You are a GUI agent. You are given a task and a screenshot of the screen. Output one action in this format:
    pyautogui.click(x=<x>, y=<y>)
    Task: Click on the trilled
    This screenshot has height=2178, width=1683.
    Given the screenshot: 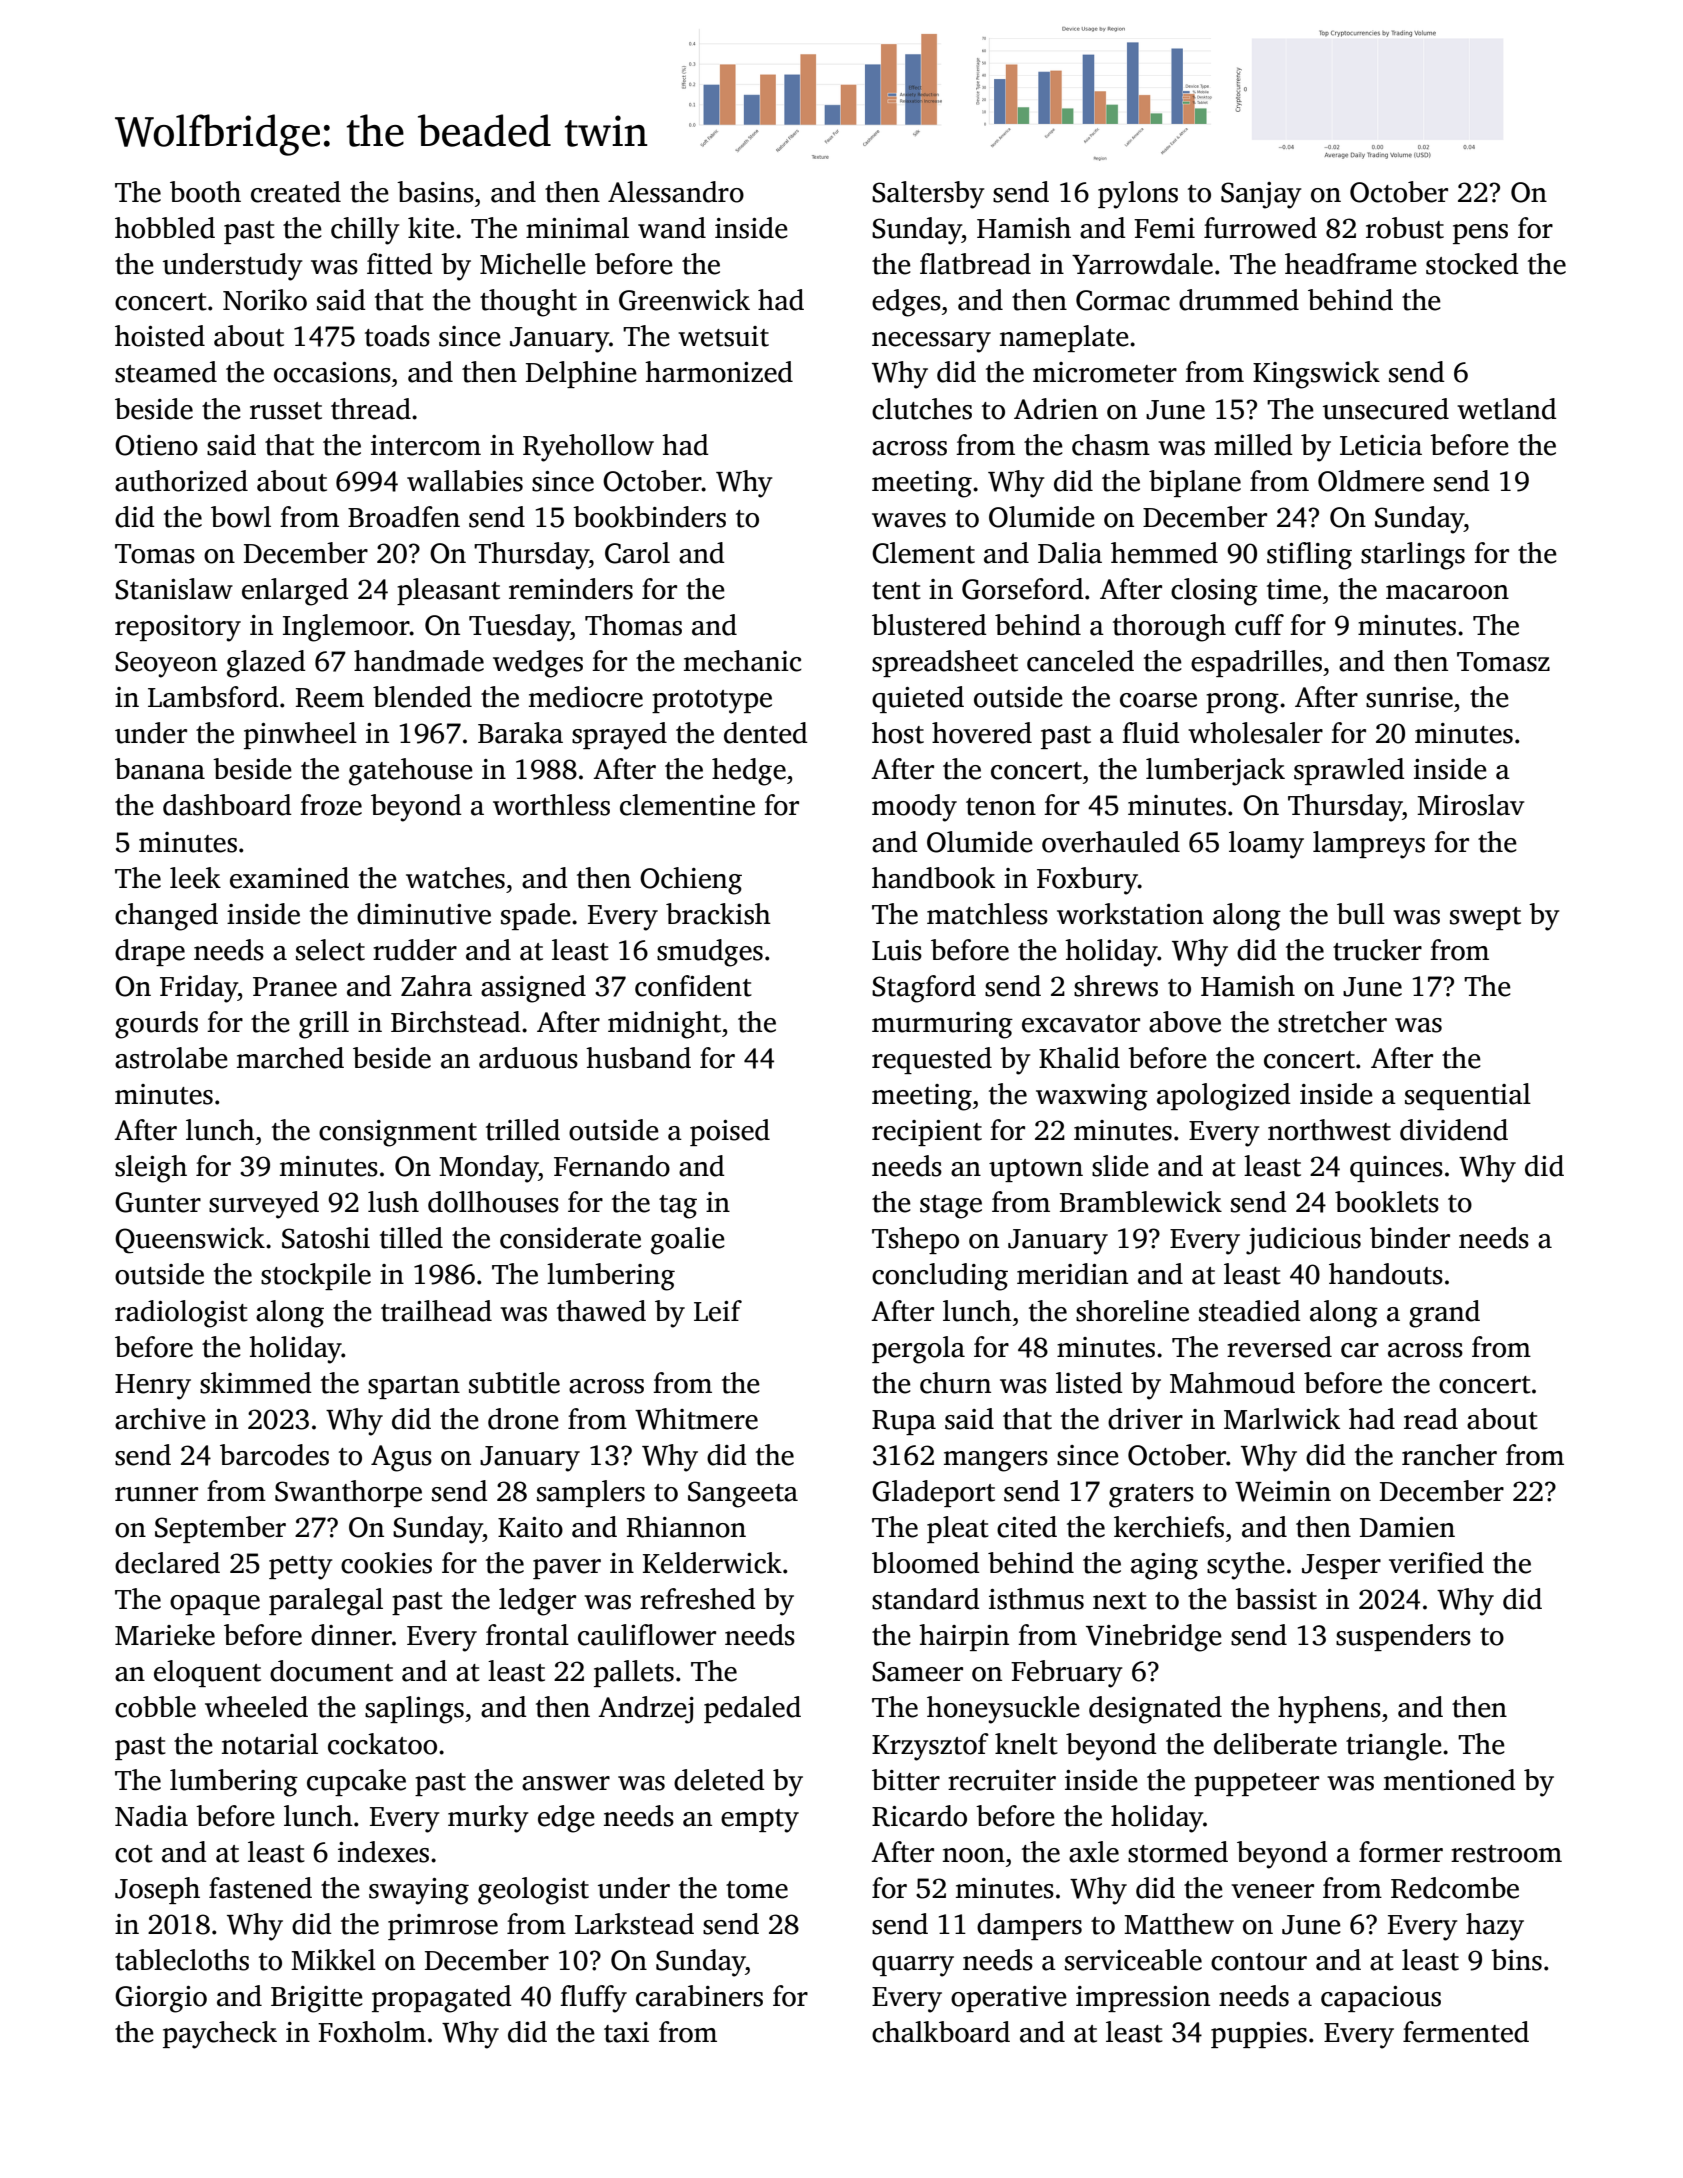 What is the action you would take?
    pyautogui.click(x=523, y=1130)
